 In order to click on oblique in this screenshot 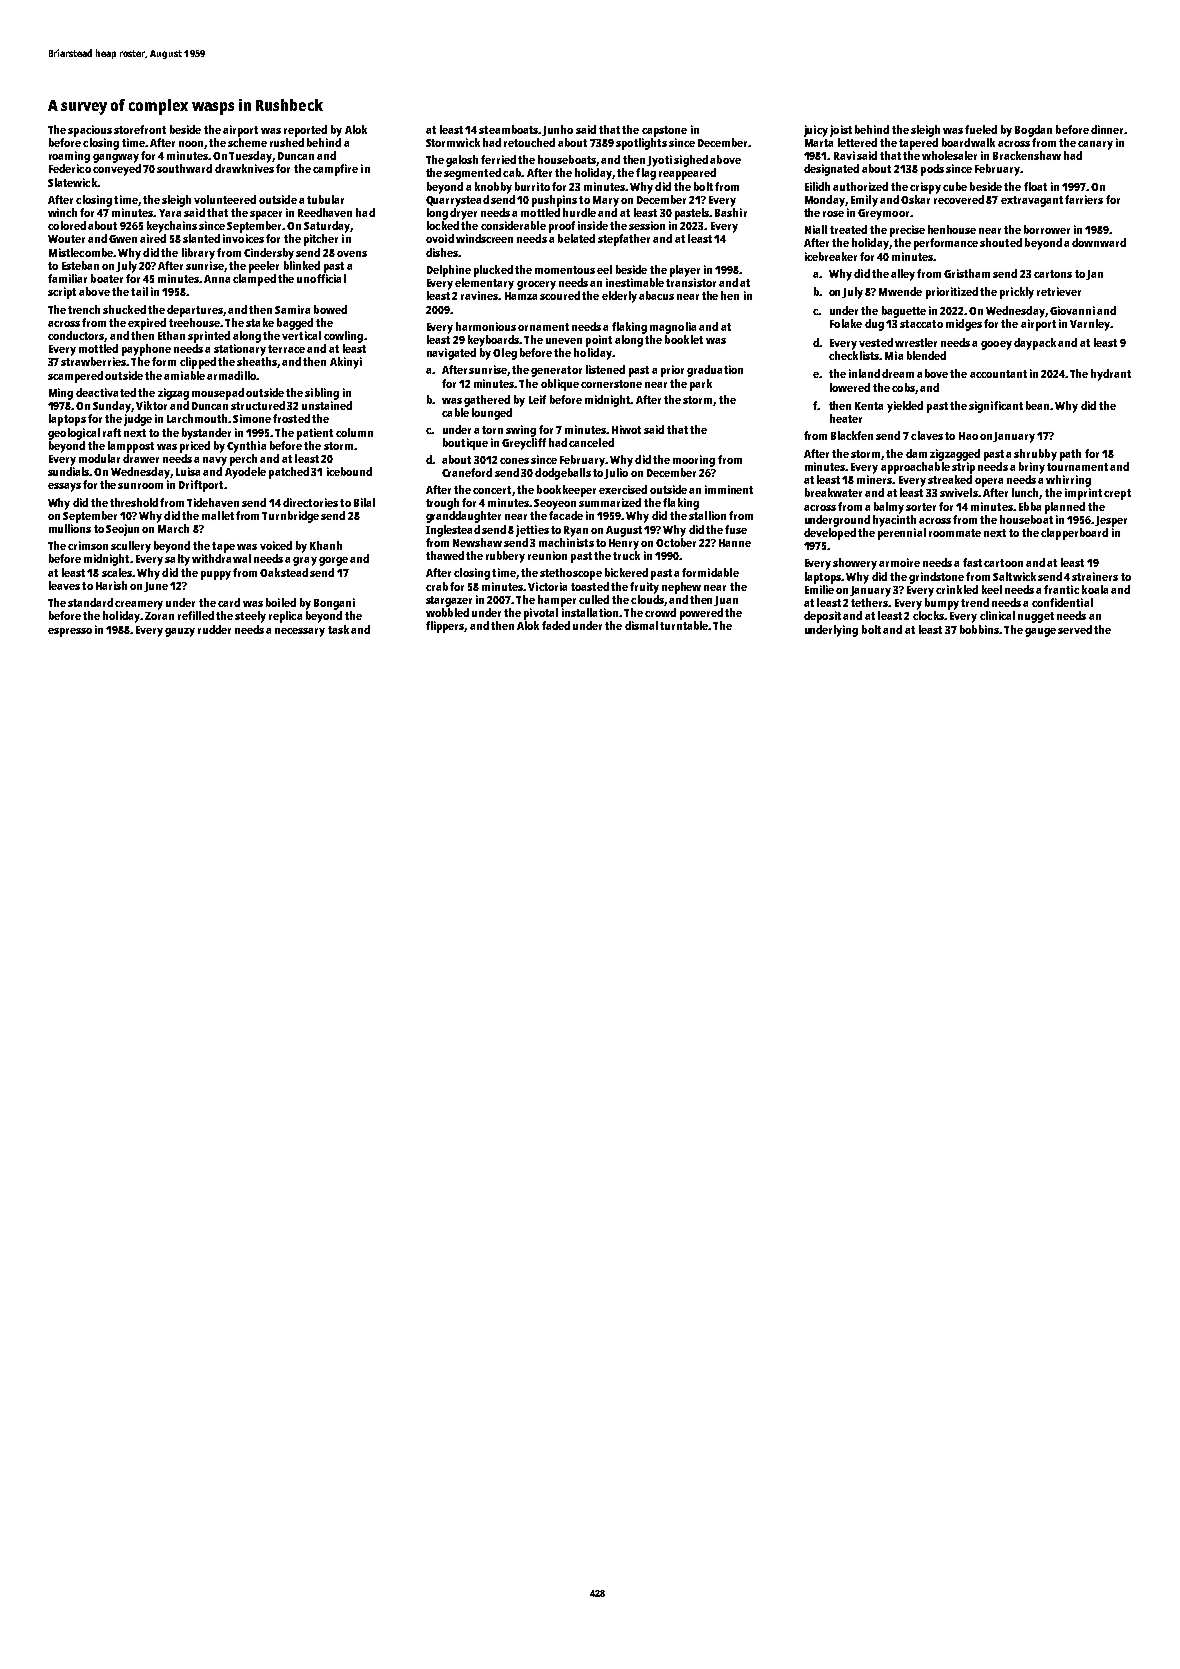, I will do `click(560, 385)`.
